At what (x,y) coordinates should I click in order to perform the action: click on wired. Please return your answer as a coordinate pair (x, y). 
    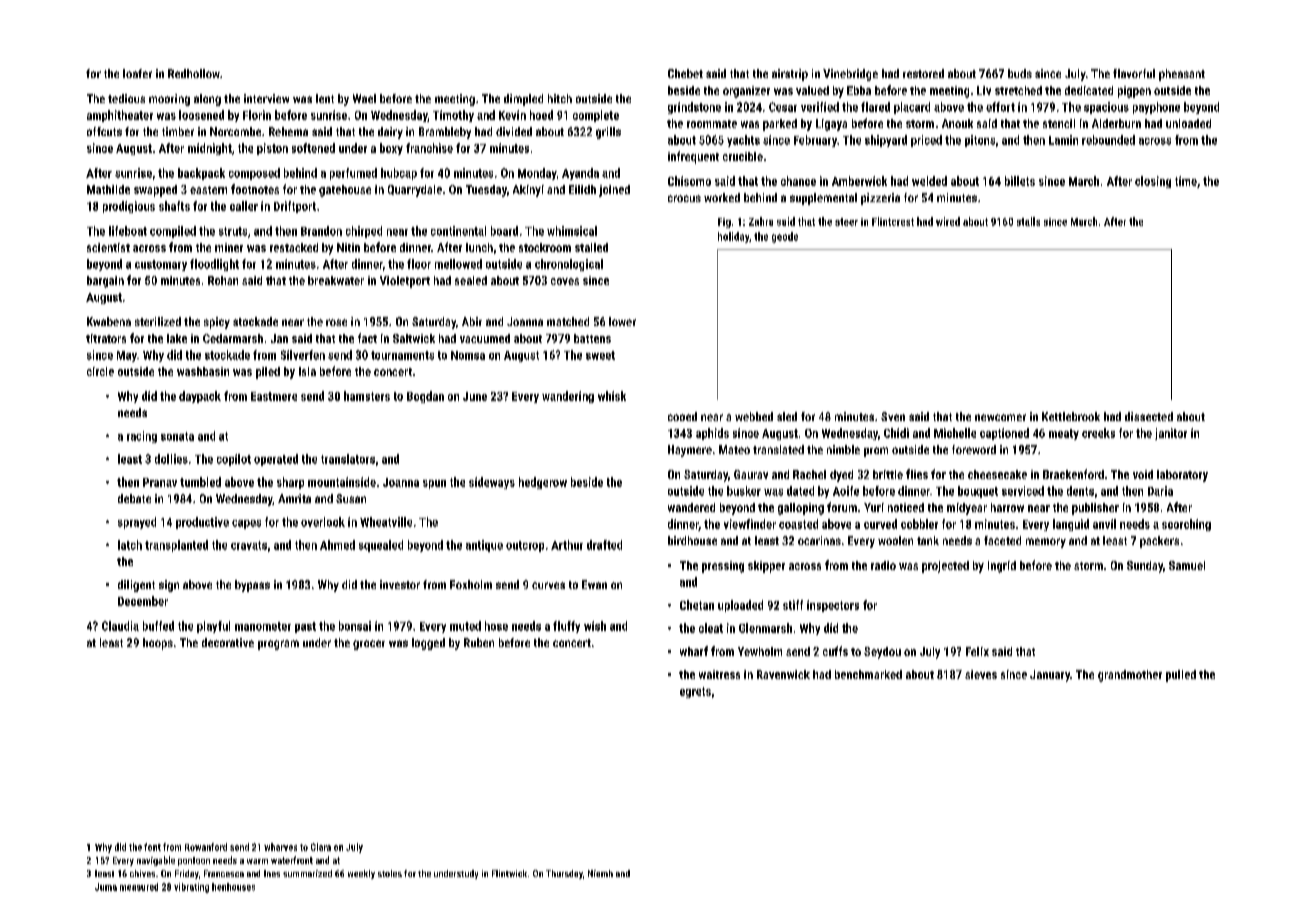
    Looking at the image, I should click on (948, 221).
